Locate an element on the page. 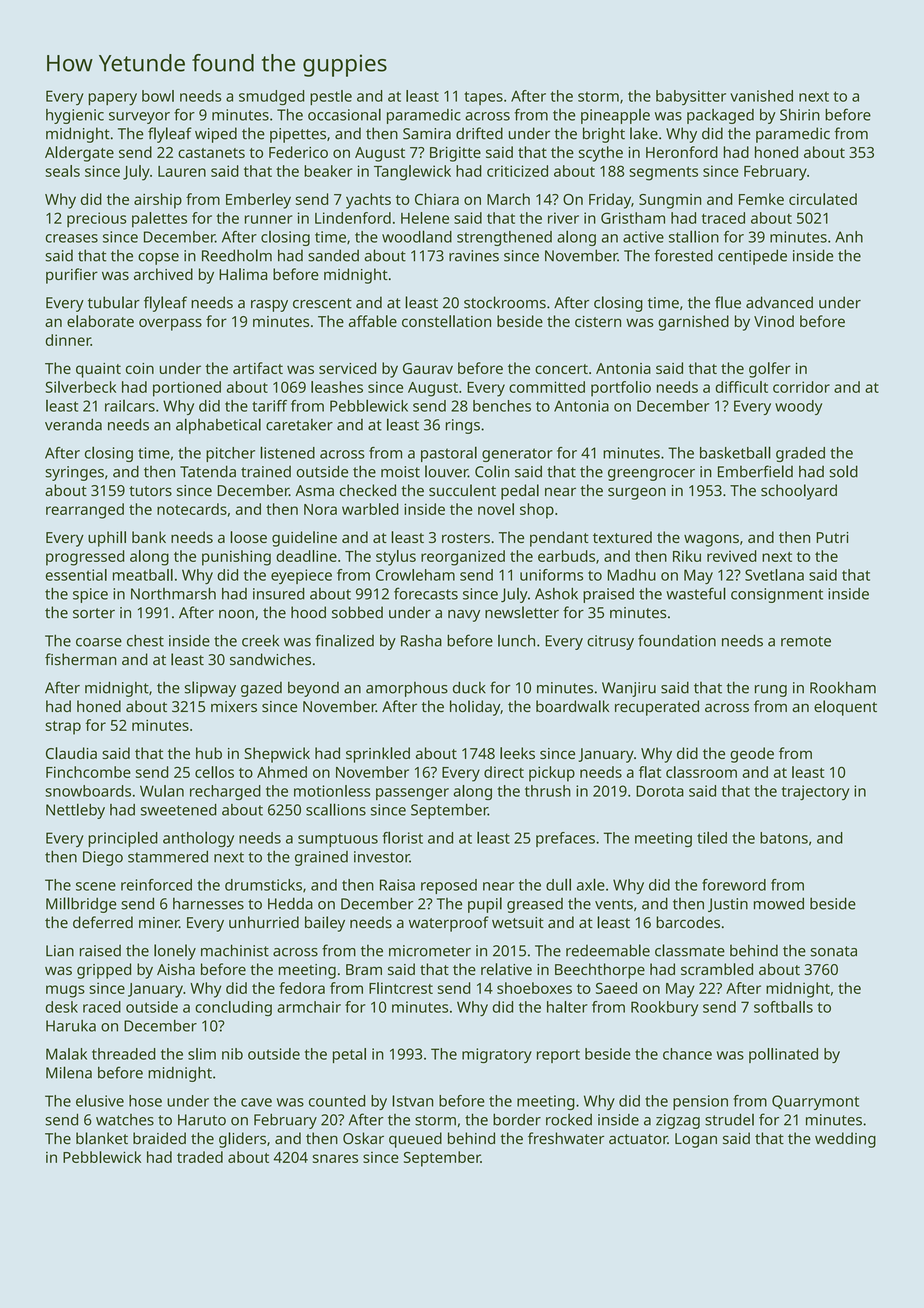  Justin is located at coordinates (728, 905).
